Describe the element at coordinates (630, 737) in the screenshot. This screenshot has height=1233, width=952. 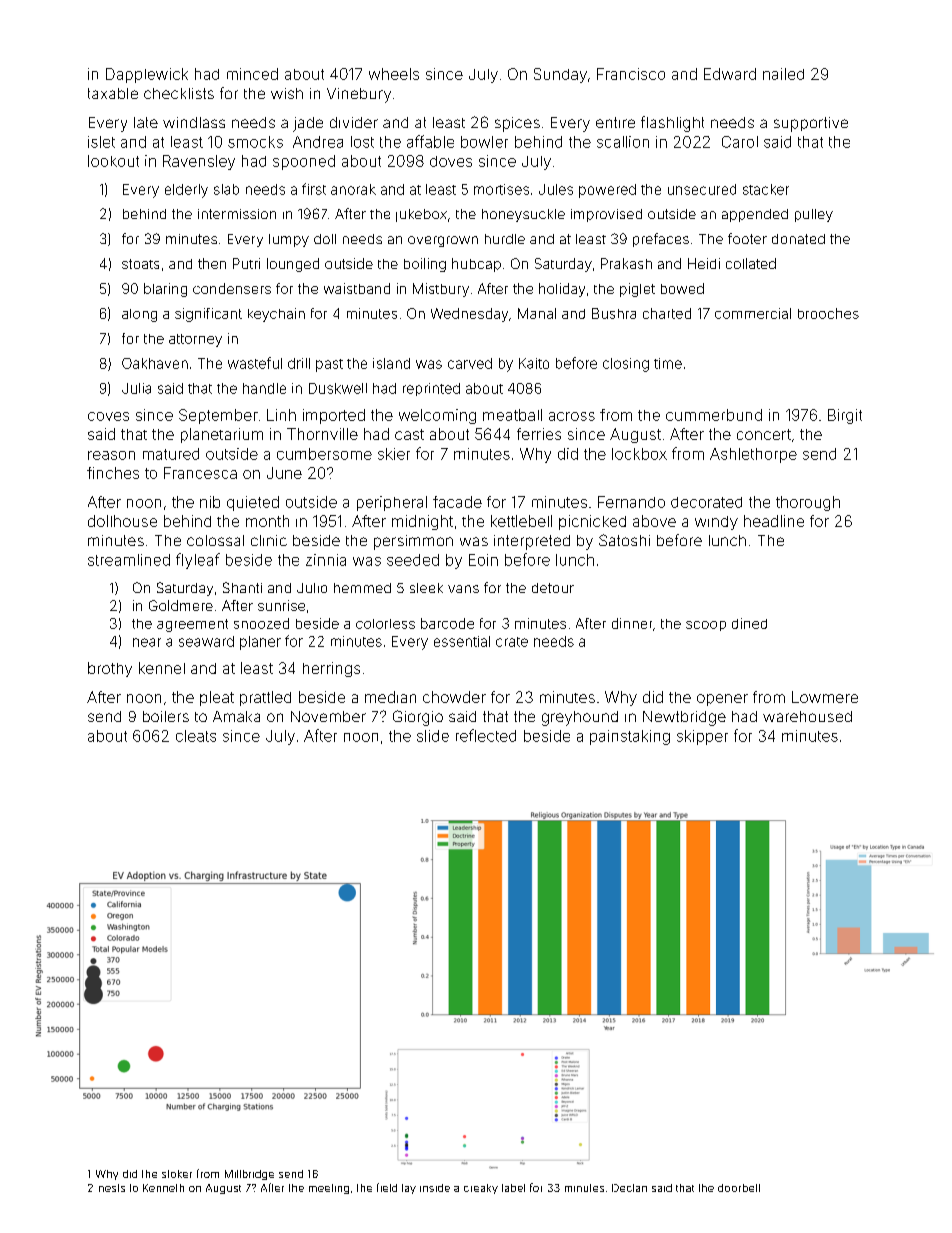
I see `painstaking` at that location.
